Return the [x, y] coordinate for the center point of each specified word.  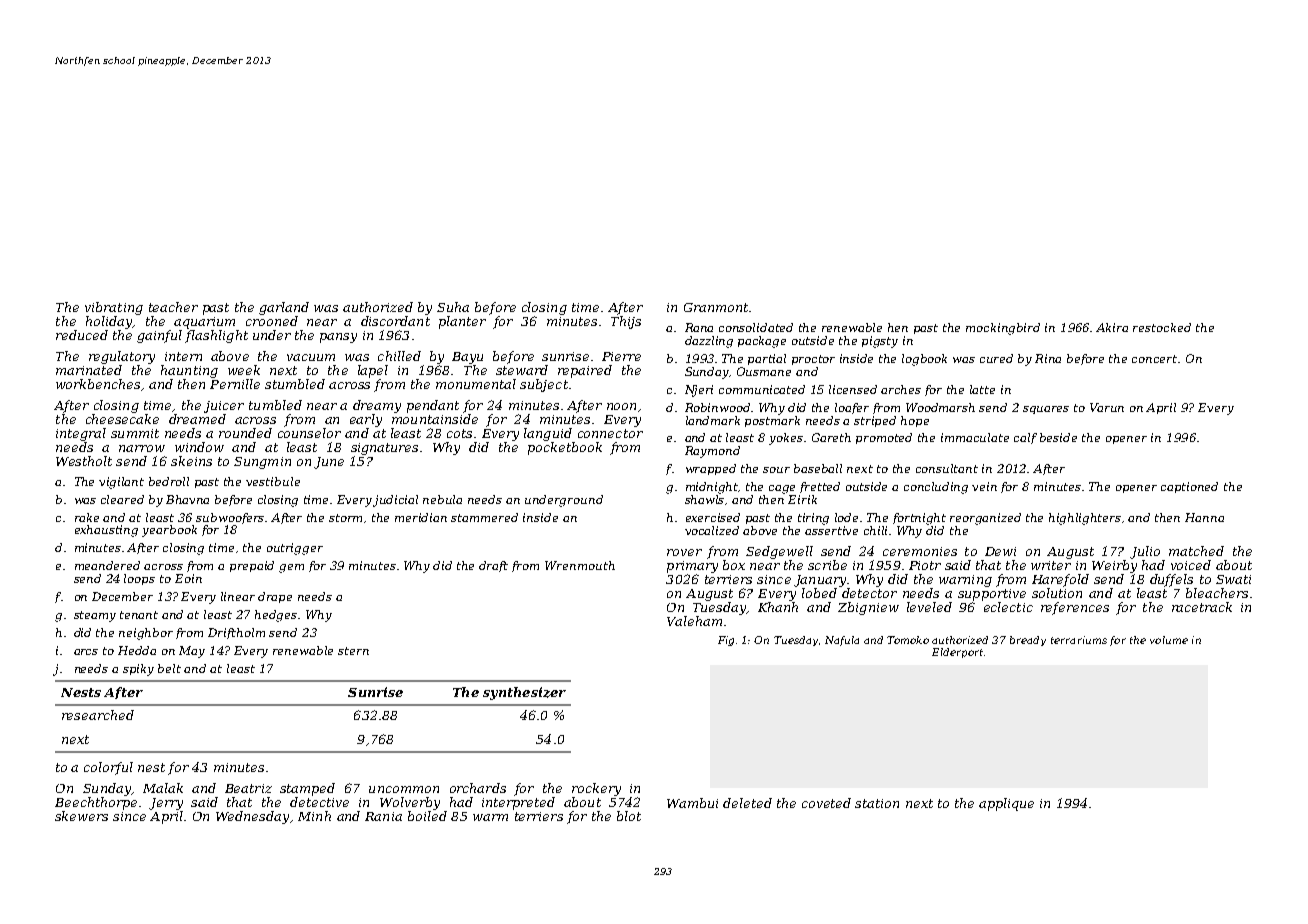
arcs [86, 652]
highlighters [1085, 519]
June [329, 463]
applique [1006, 804]
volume [1169, 640]
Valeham [694, 621]
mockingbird [1003, 329]
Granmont [716, 307]
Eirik [802, 499]
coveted [826, 803]
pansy [338, 338]
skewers [81, 816]
